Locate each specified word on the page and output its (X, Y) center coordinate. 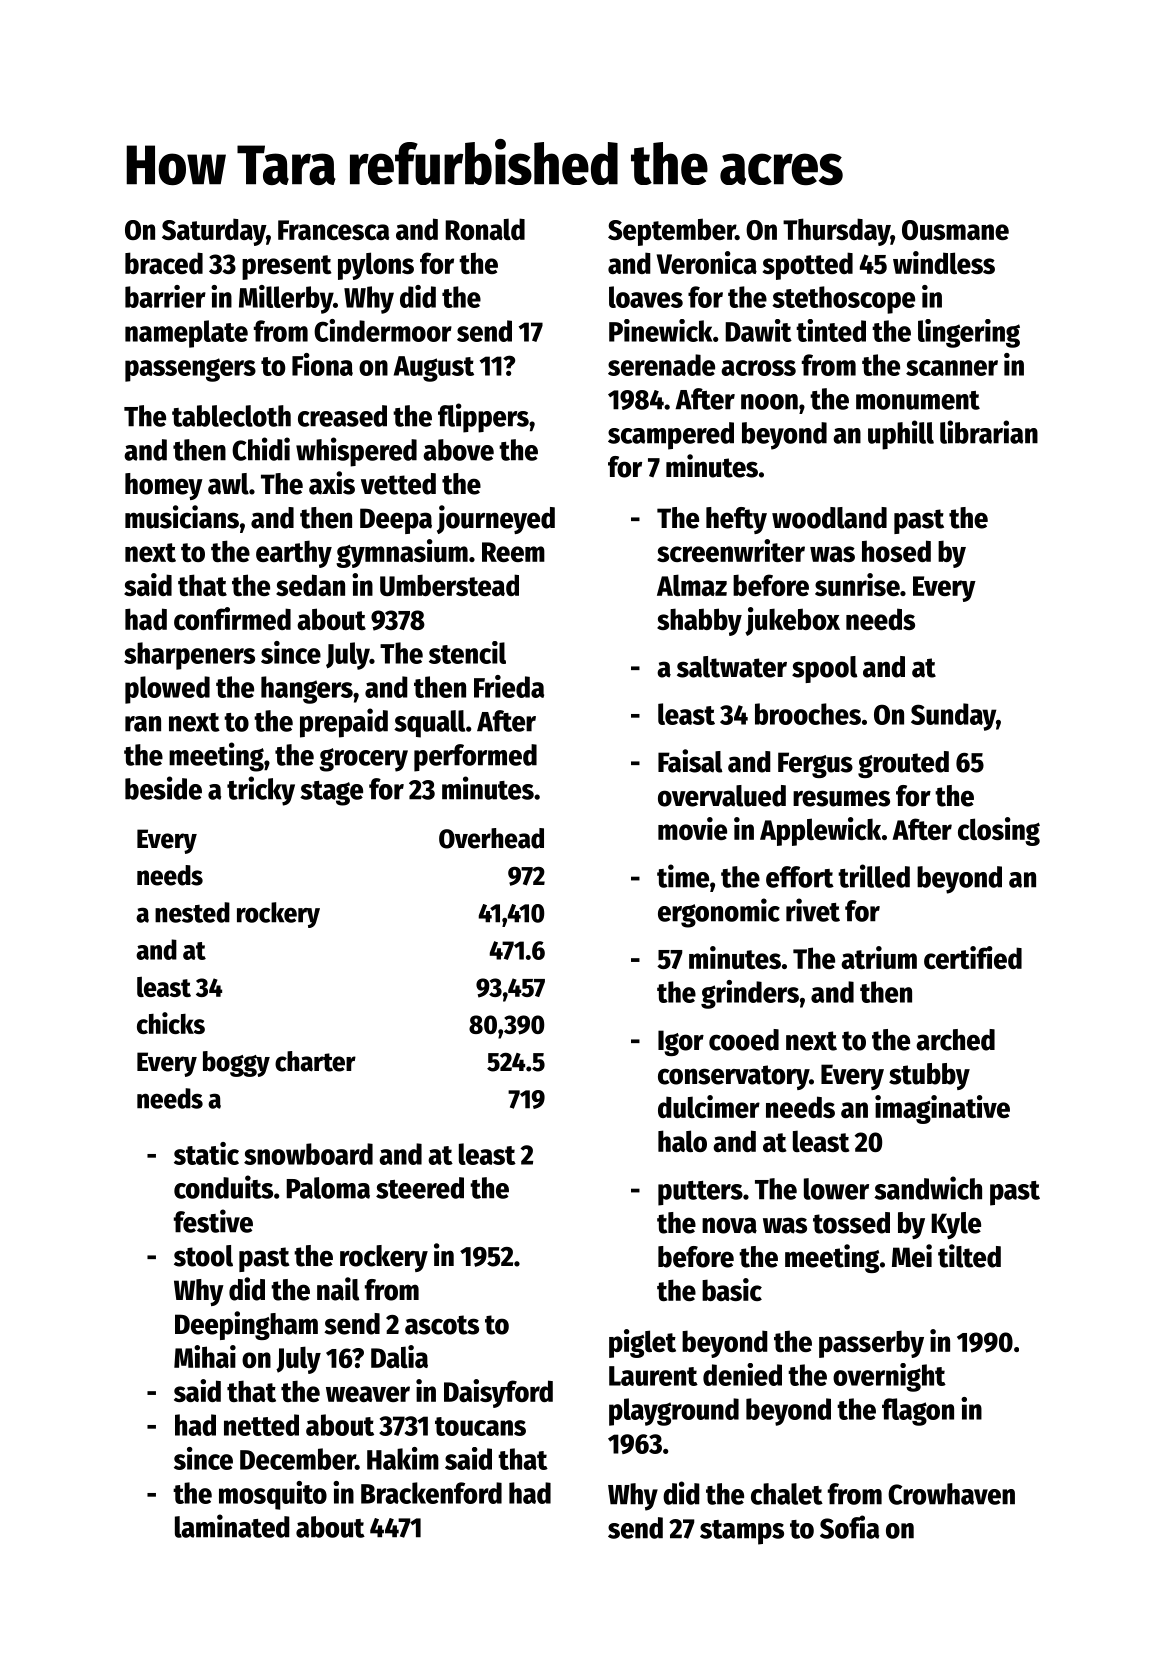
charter (315, 1061)
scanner (952, 368)
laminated (232, 1526)
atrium (879, 957)
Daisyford (498, 1393)
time (683, 876)
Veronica (707, 262)
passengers (190, 370)
